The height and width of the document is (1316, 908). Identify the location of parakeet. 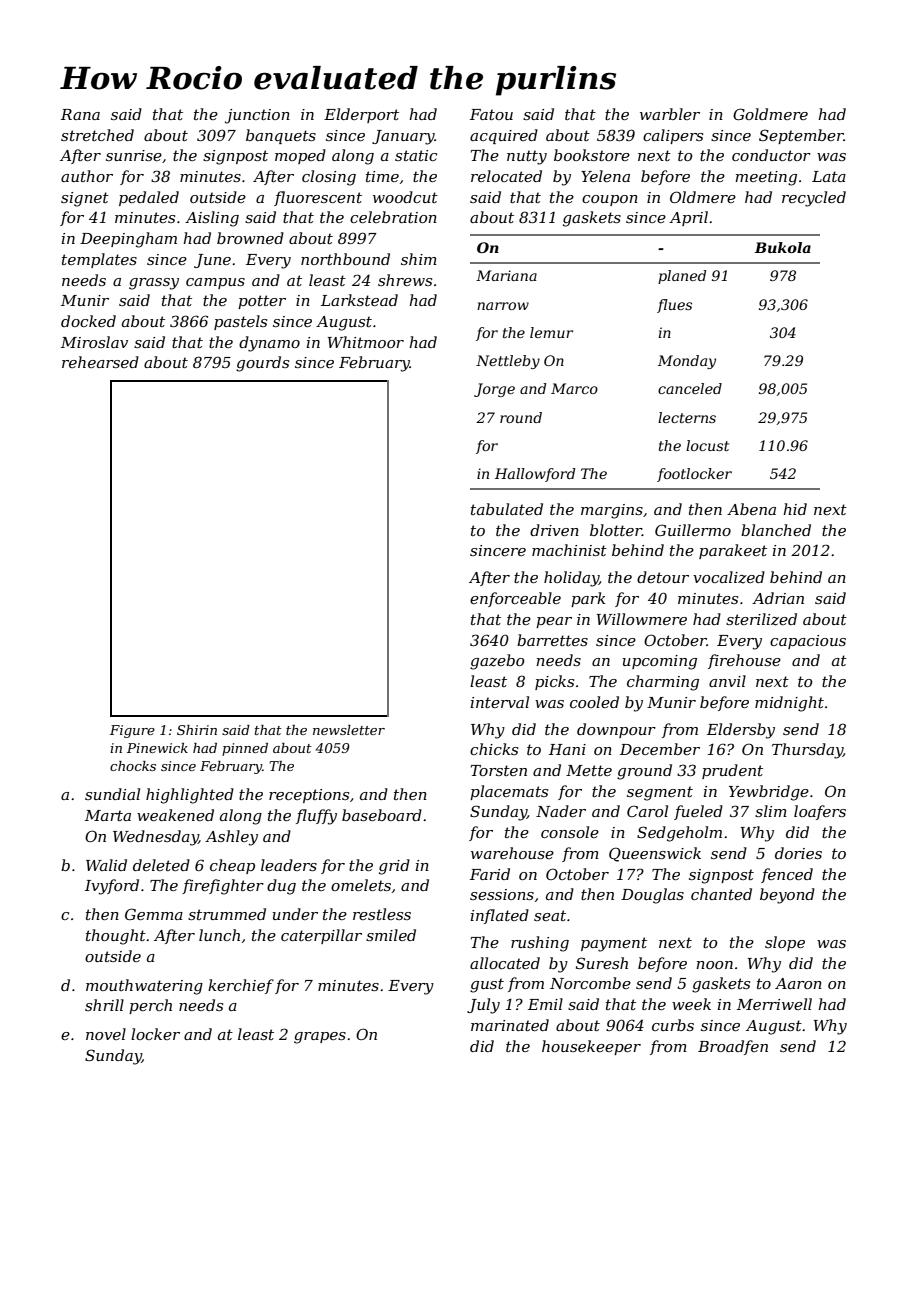
(733, 551).
